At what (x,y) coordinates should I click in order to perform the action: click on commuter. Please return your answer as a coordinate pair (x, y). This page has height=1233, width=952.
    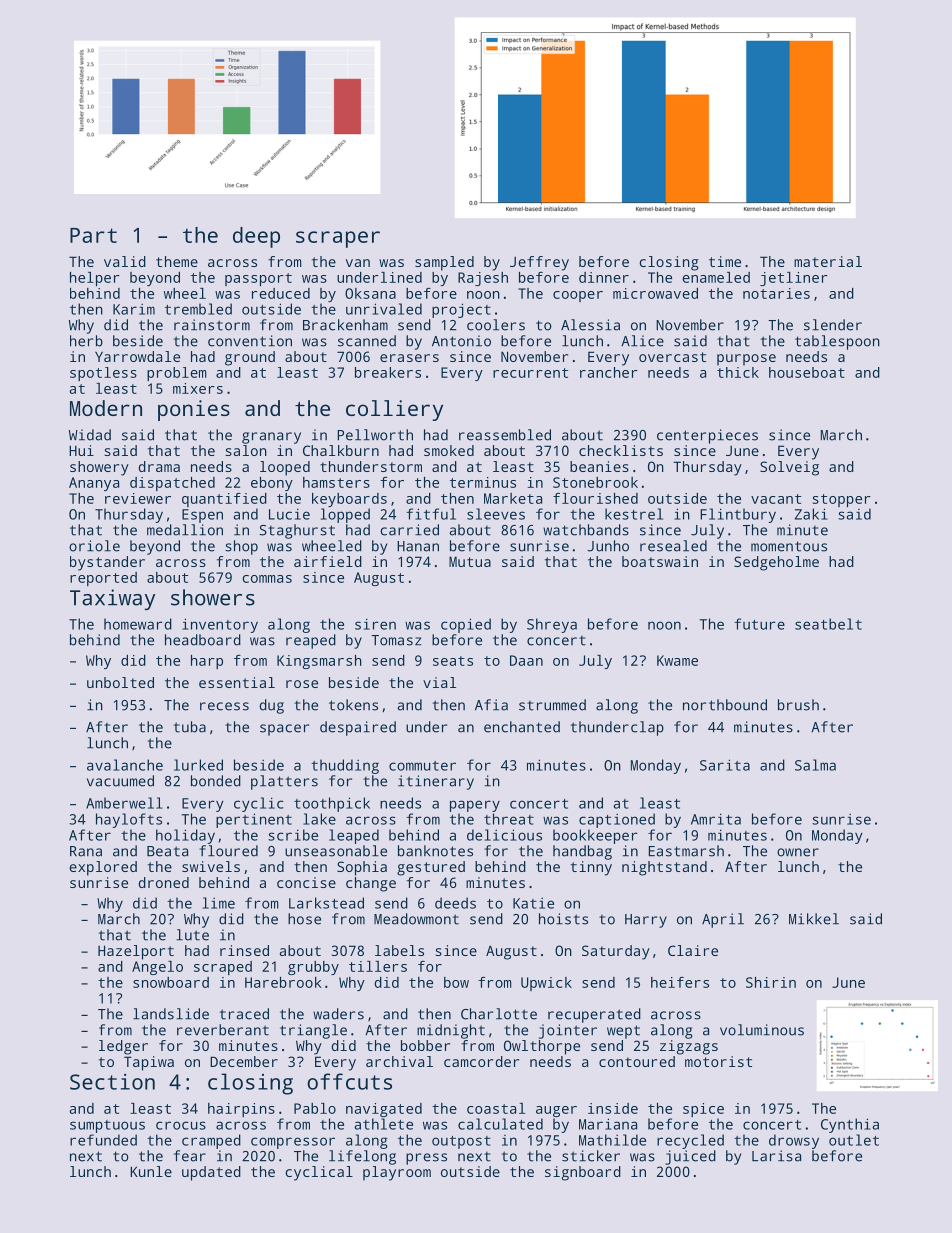
    Looking at the image, I should click on (422, 766).
